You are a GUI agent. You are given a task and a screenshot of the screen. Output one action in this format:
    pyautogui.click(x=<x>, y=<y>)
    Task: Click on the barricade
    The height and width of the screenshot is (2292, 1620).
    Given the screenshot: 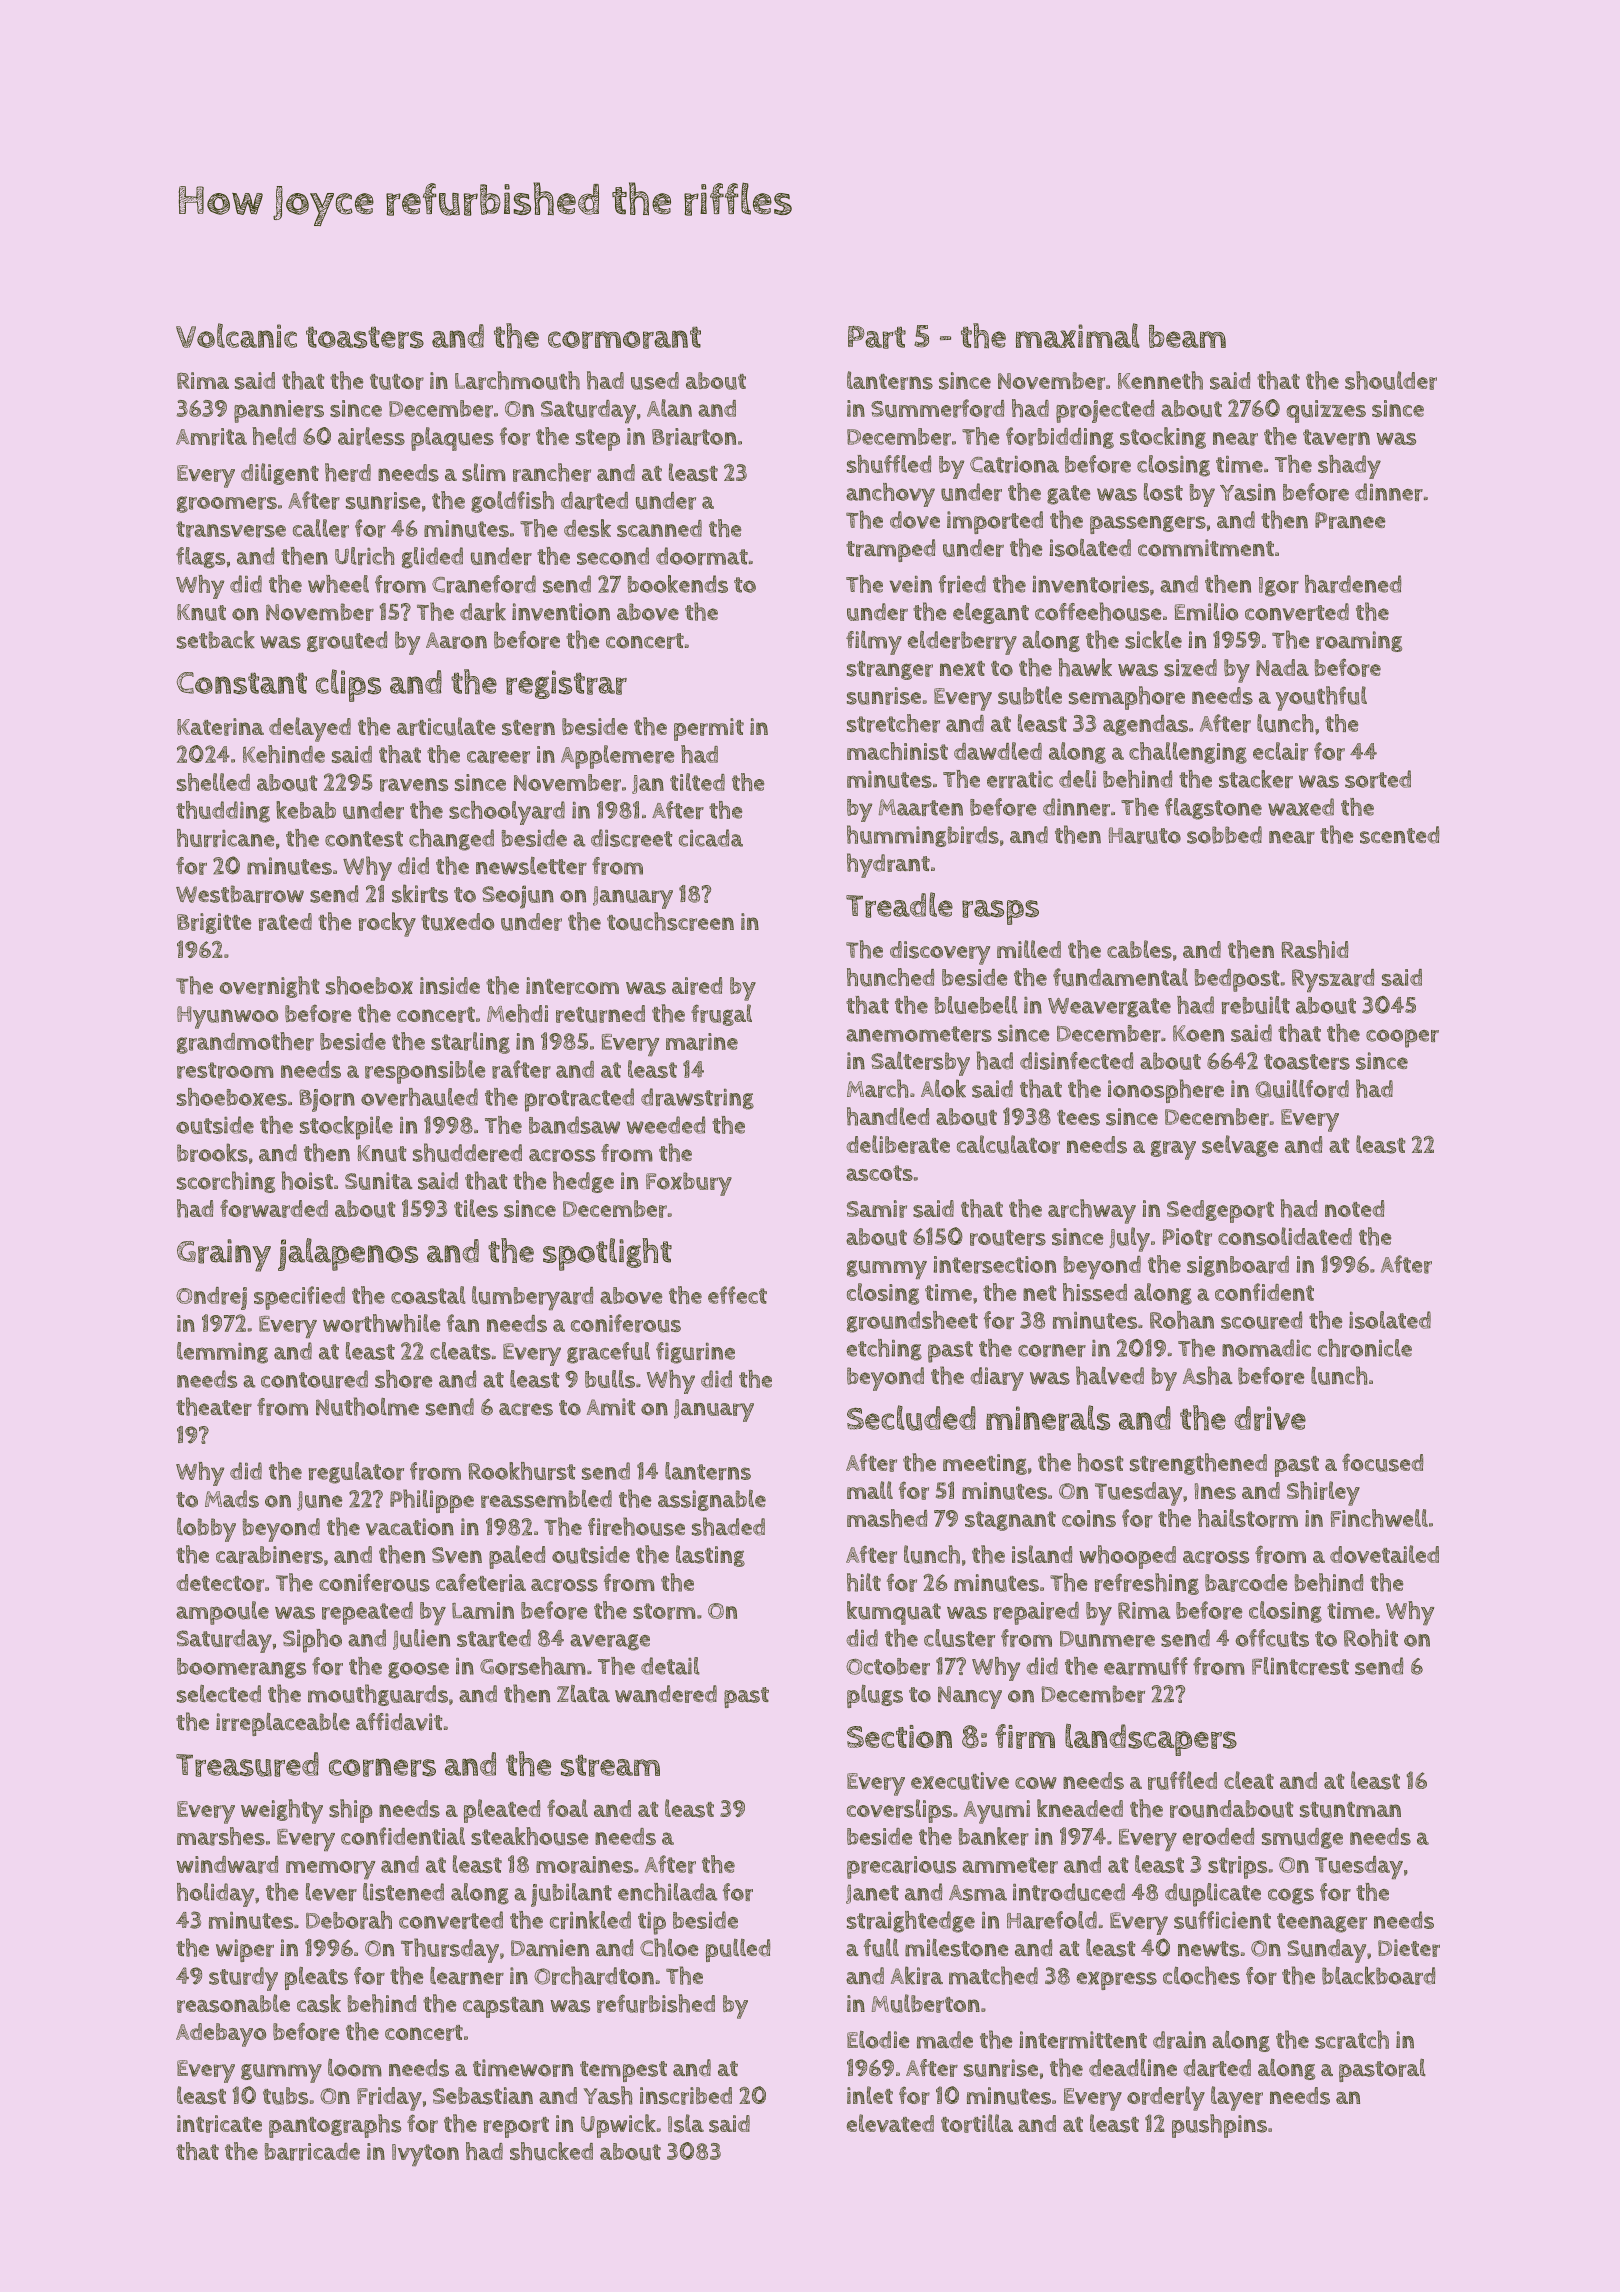 What is the action you would take?
    pyautogui.click(x=312, y=2152)
